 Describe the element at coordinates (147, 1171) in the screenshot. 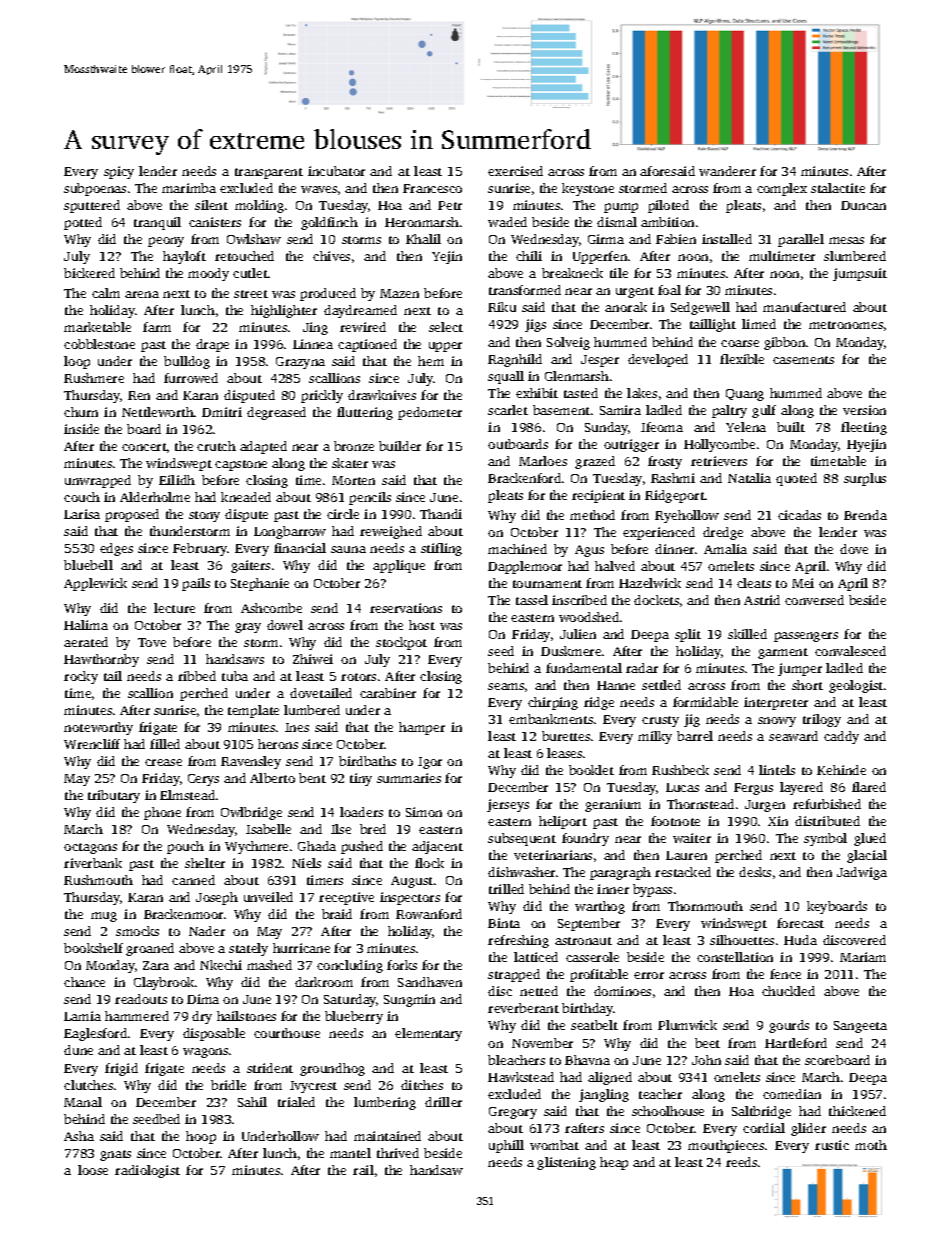

I see `radiologist` at that location.
